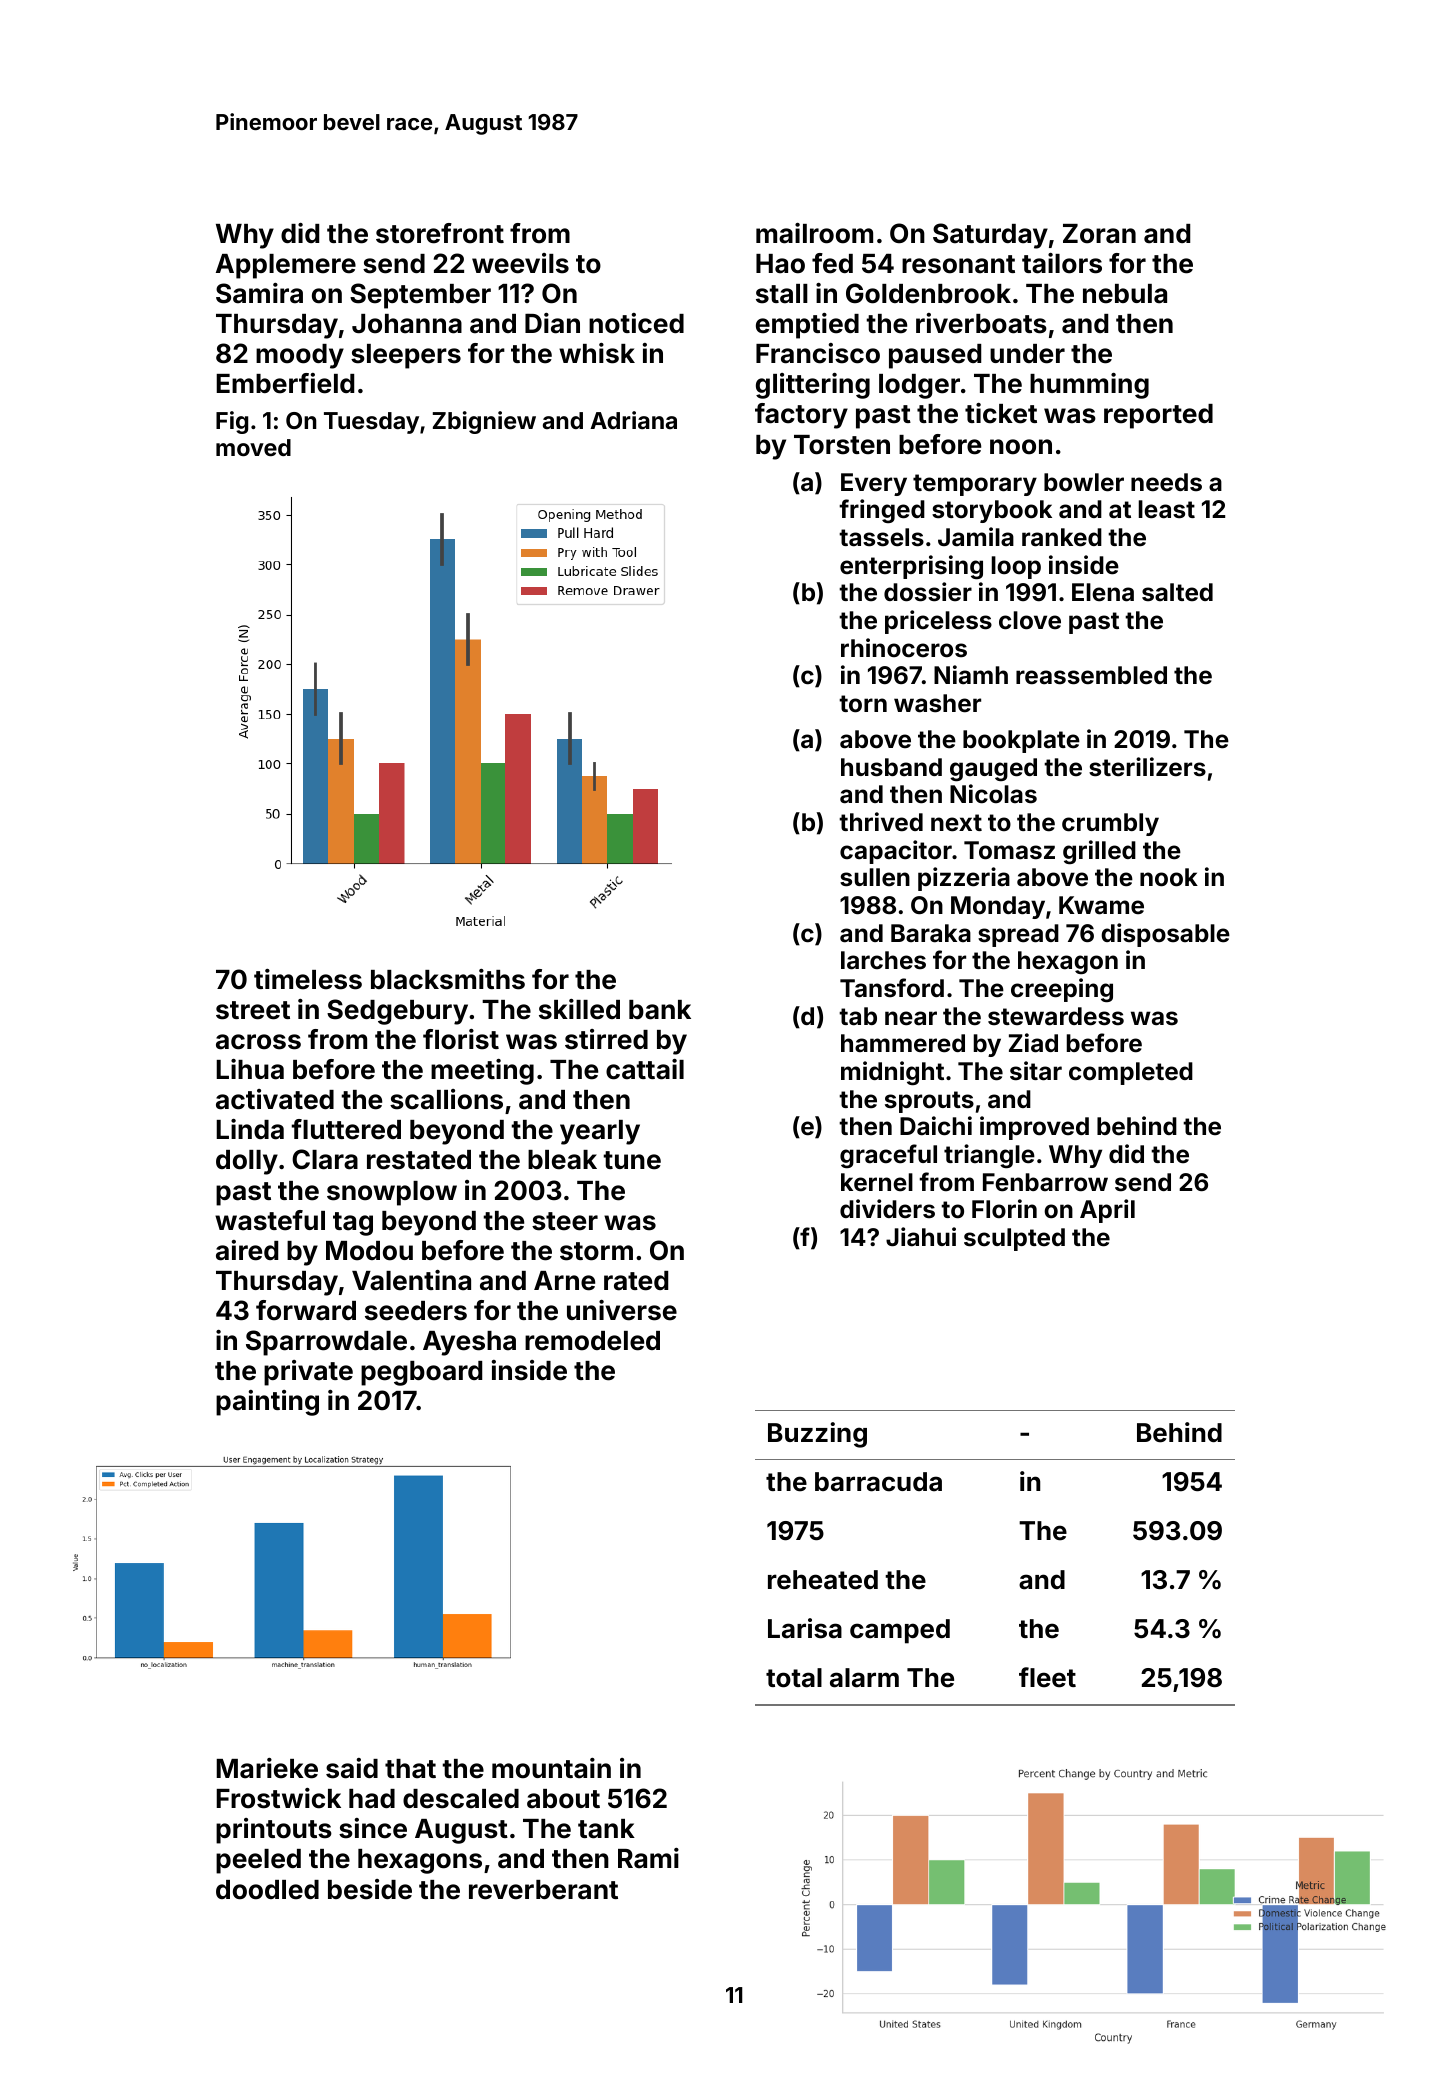  I want to click on midnight, so click(892, 1073).
